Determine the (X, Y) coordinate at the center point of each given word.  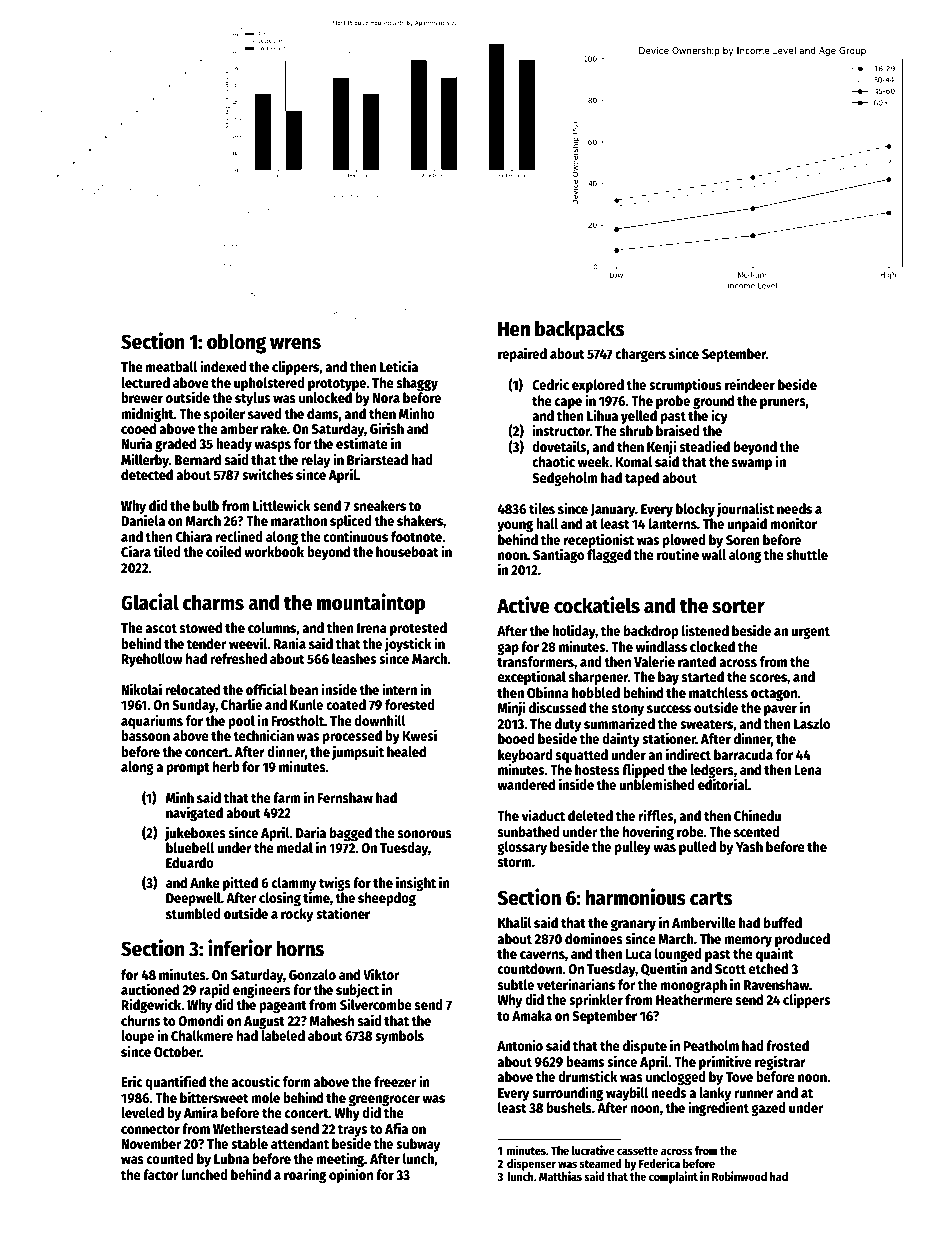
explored (598, 386)
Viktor (381, 974)
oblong (236, 343)
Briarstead (377, 459)
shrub (636, 431)
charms (213, 602)
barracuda (743, 754)
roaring (305, 1175)
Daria (311, 832)
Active (523, 605)
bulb (206, 505)
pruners (783, 403)
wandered (526, 784)
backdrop (651, 632)
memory (748, 941)
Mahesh (332, 1020)
